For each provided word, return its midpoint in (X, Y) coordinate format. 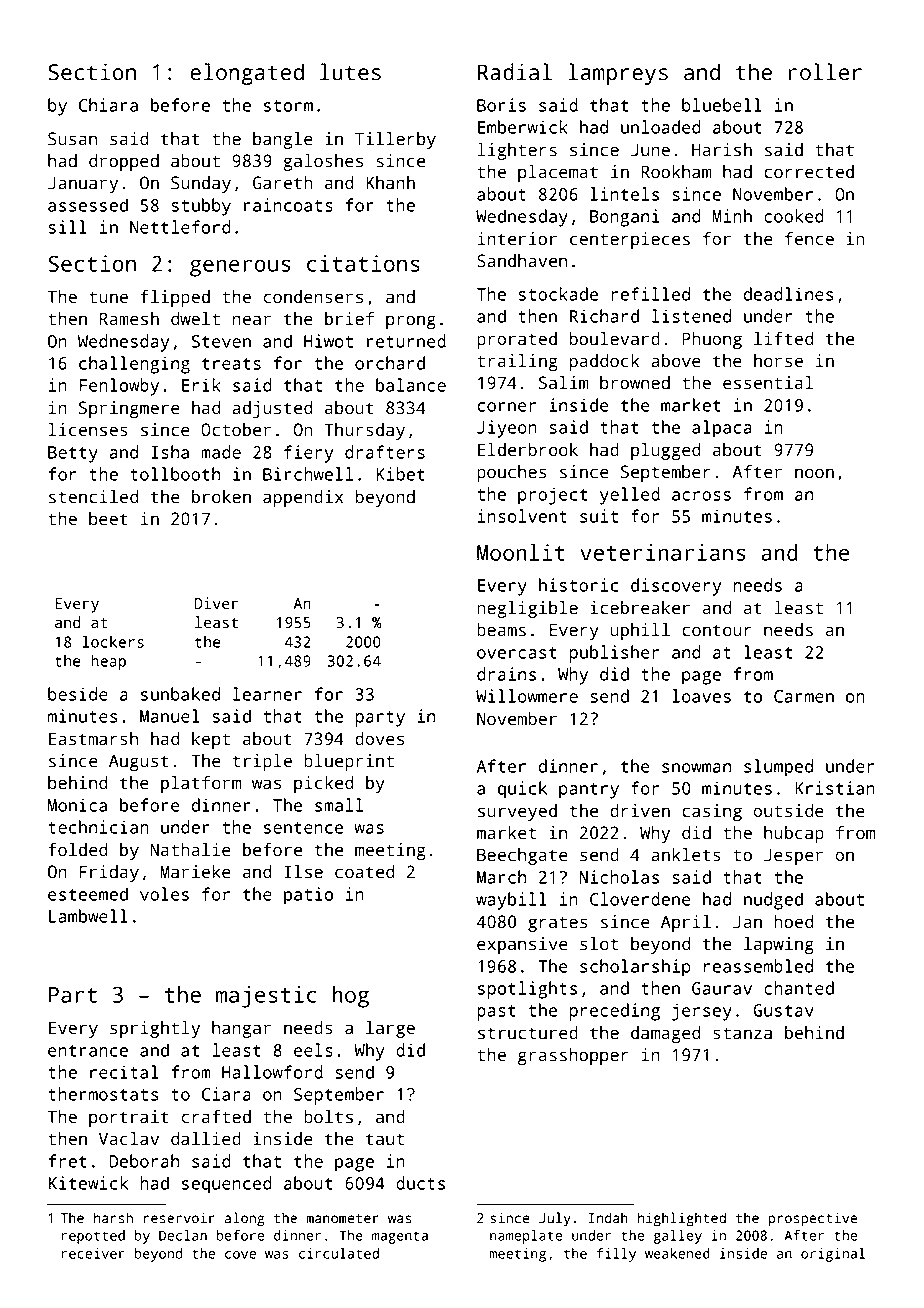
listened (691, 316)
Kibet (400, 474)
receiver (93, 1253)
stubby (201, 207)
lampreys (618, 74)
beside (78, 694)
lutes (350, 72)
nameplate (526, 1237)
